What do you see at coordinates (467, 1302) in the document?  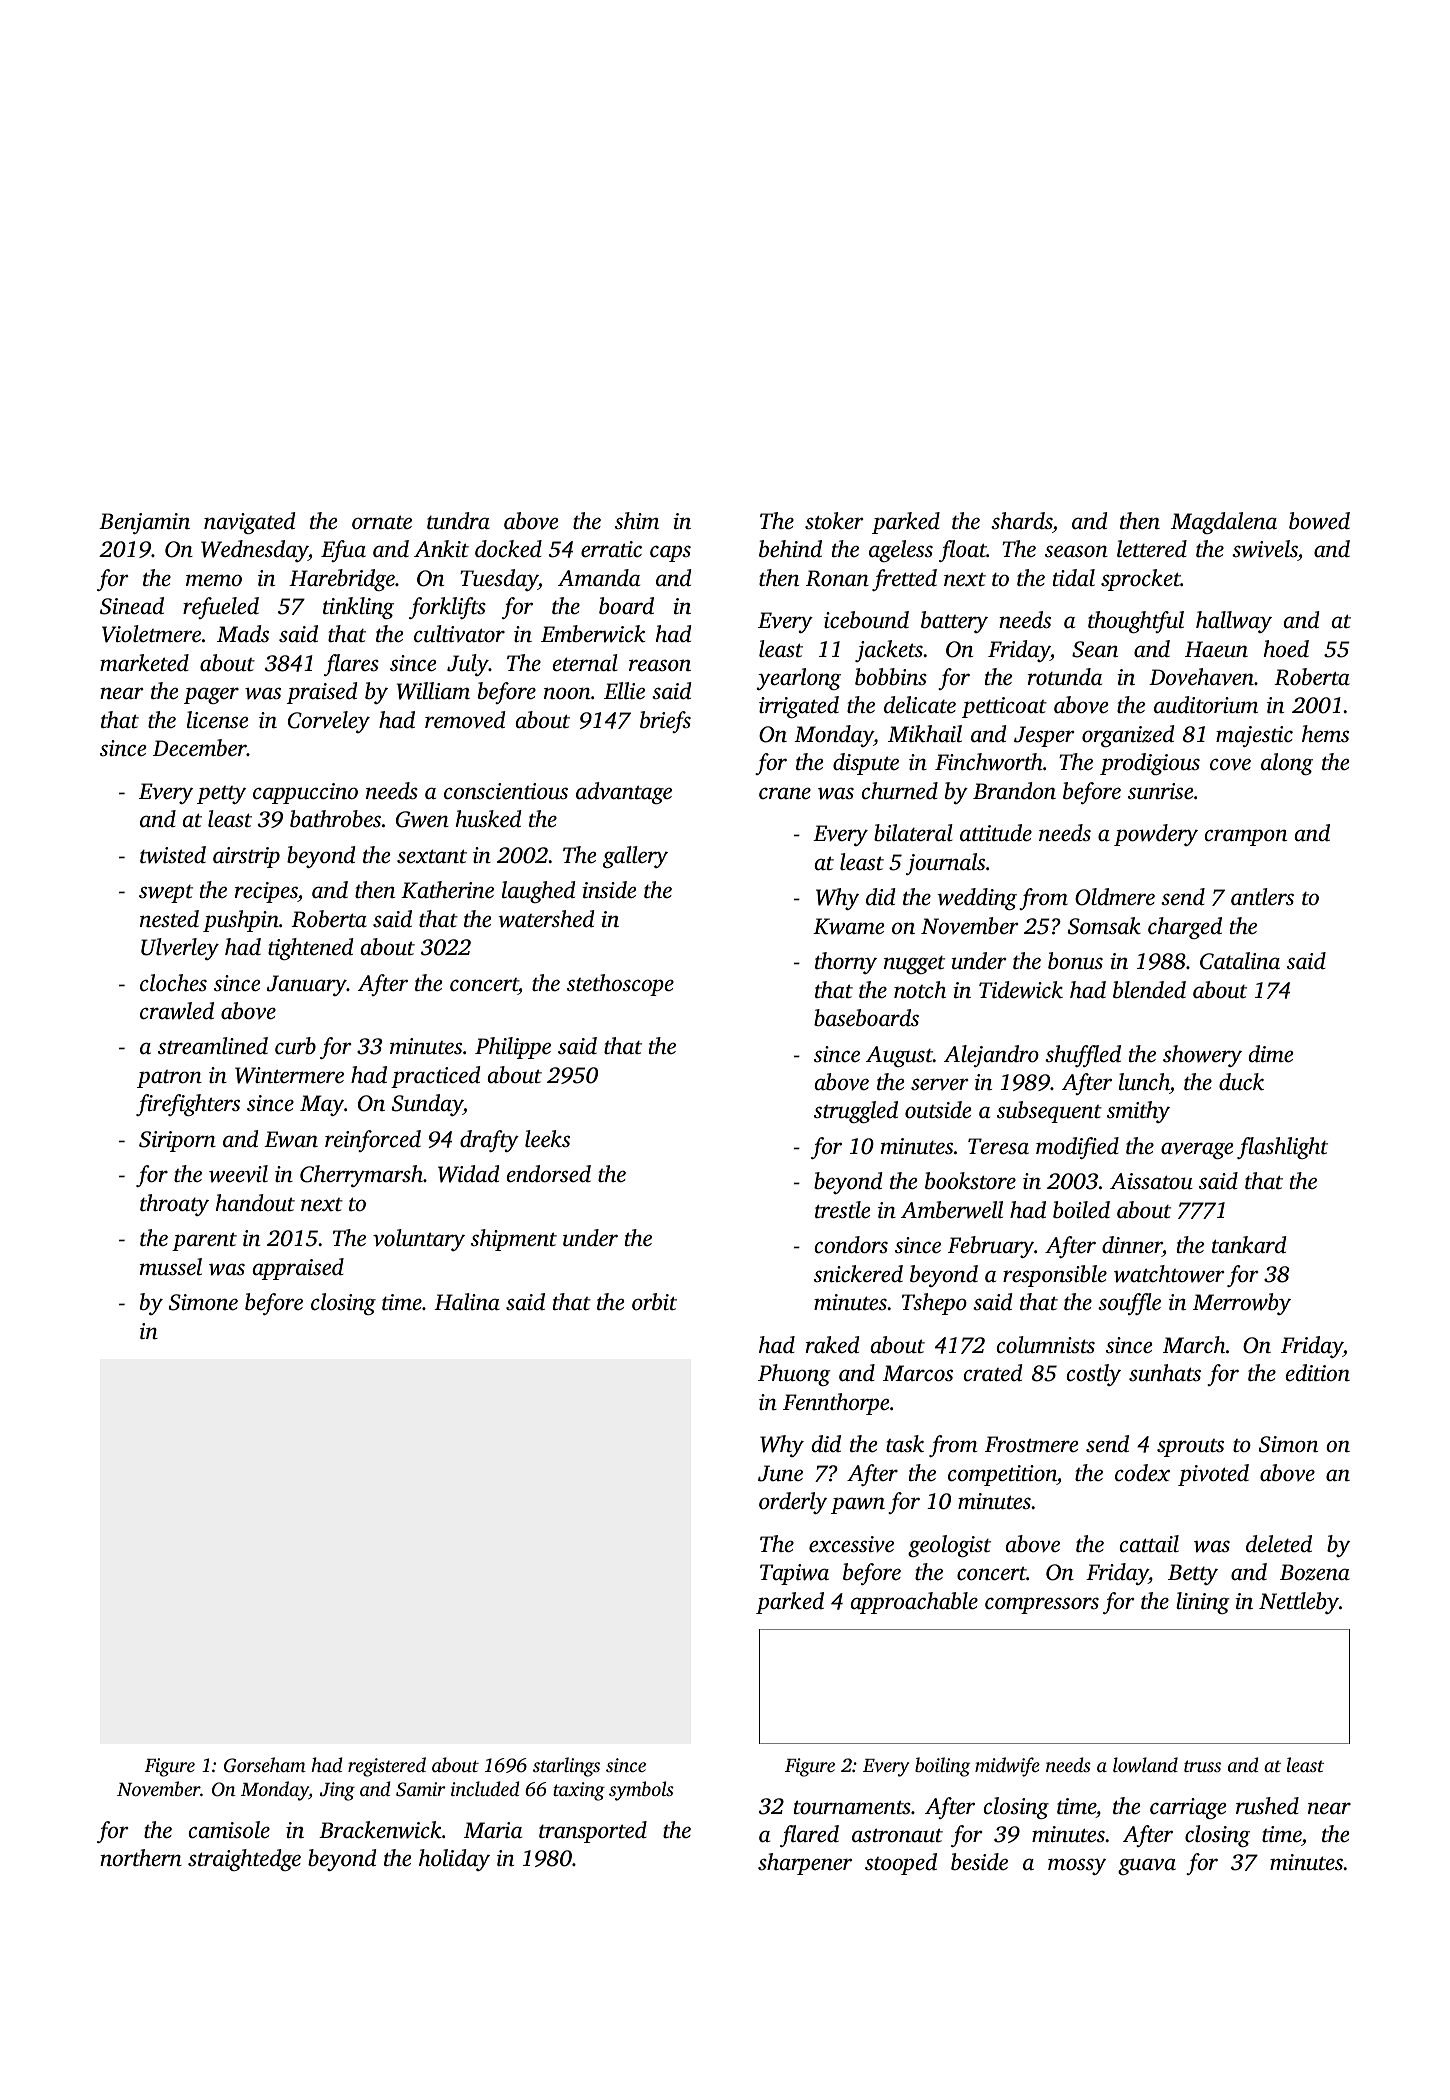 I see `Halina` at bounding box center [467, 1302].
